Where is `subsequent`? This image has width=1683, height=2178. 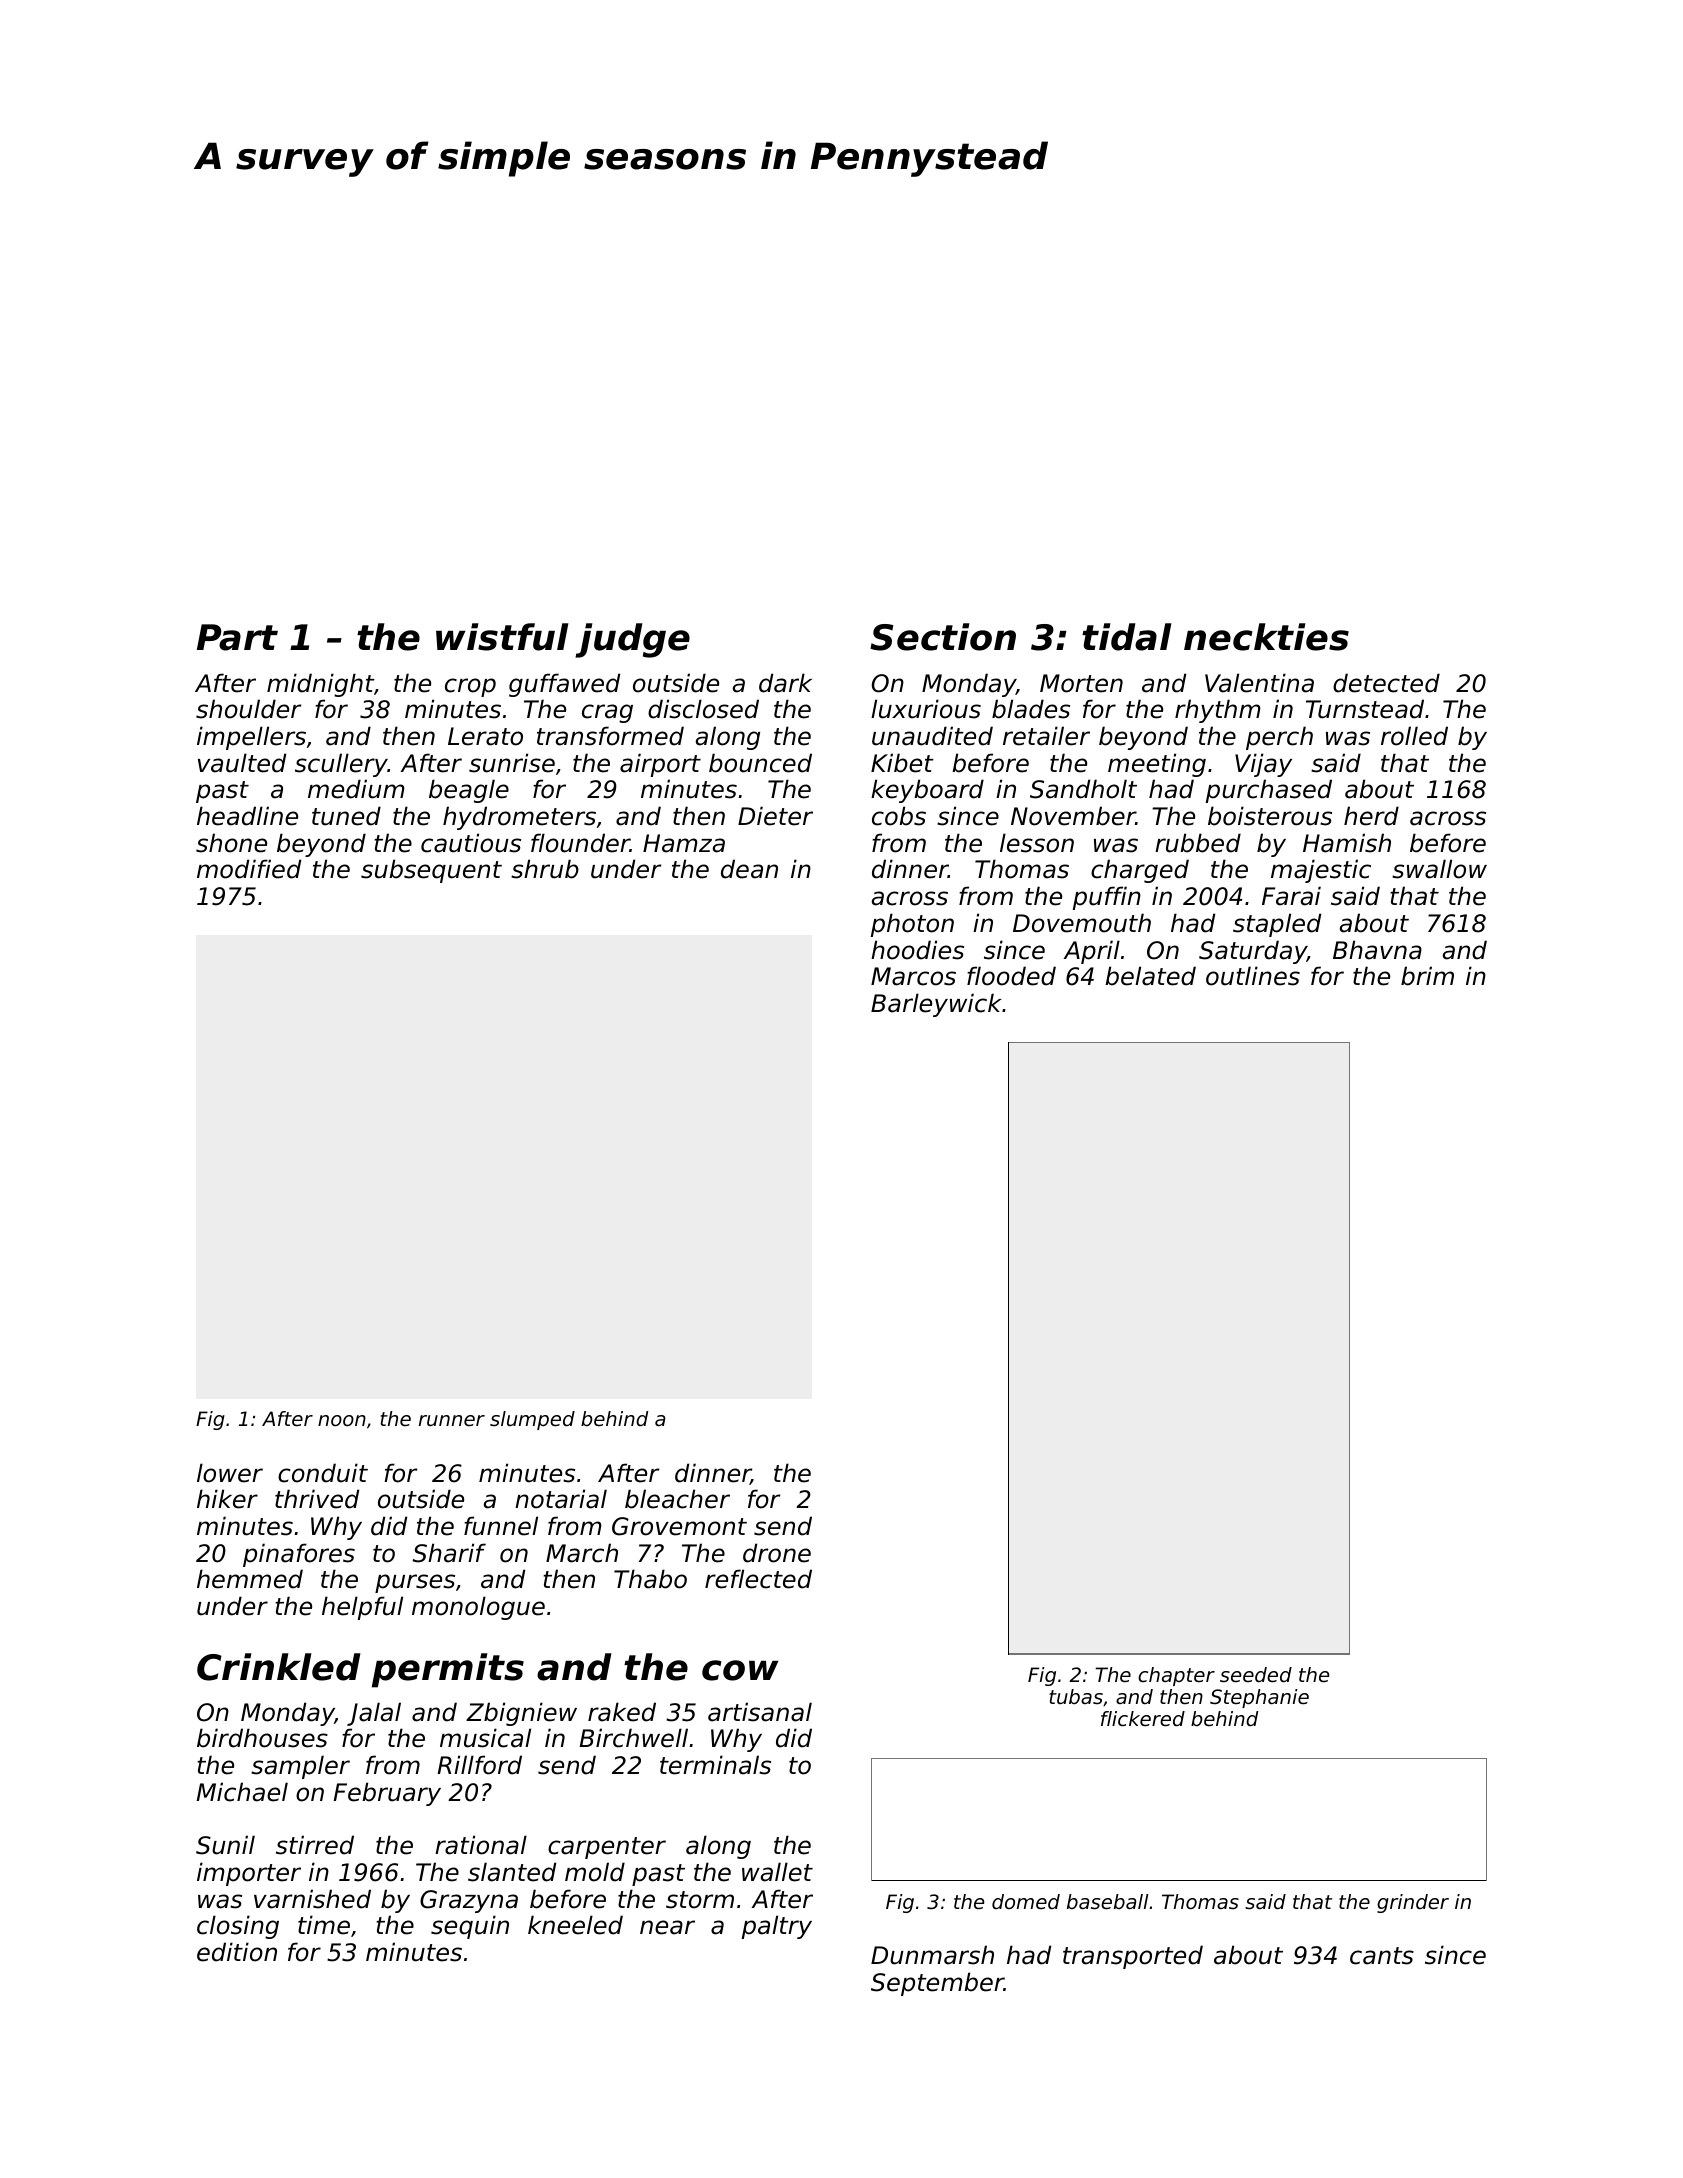
subsequent is located at coordinates (431, 871).
